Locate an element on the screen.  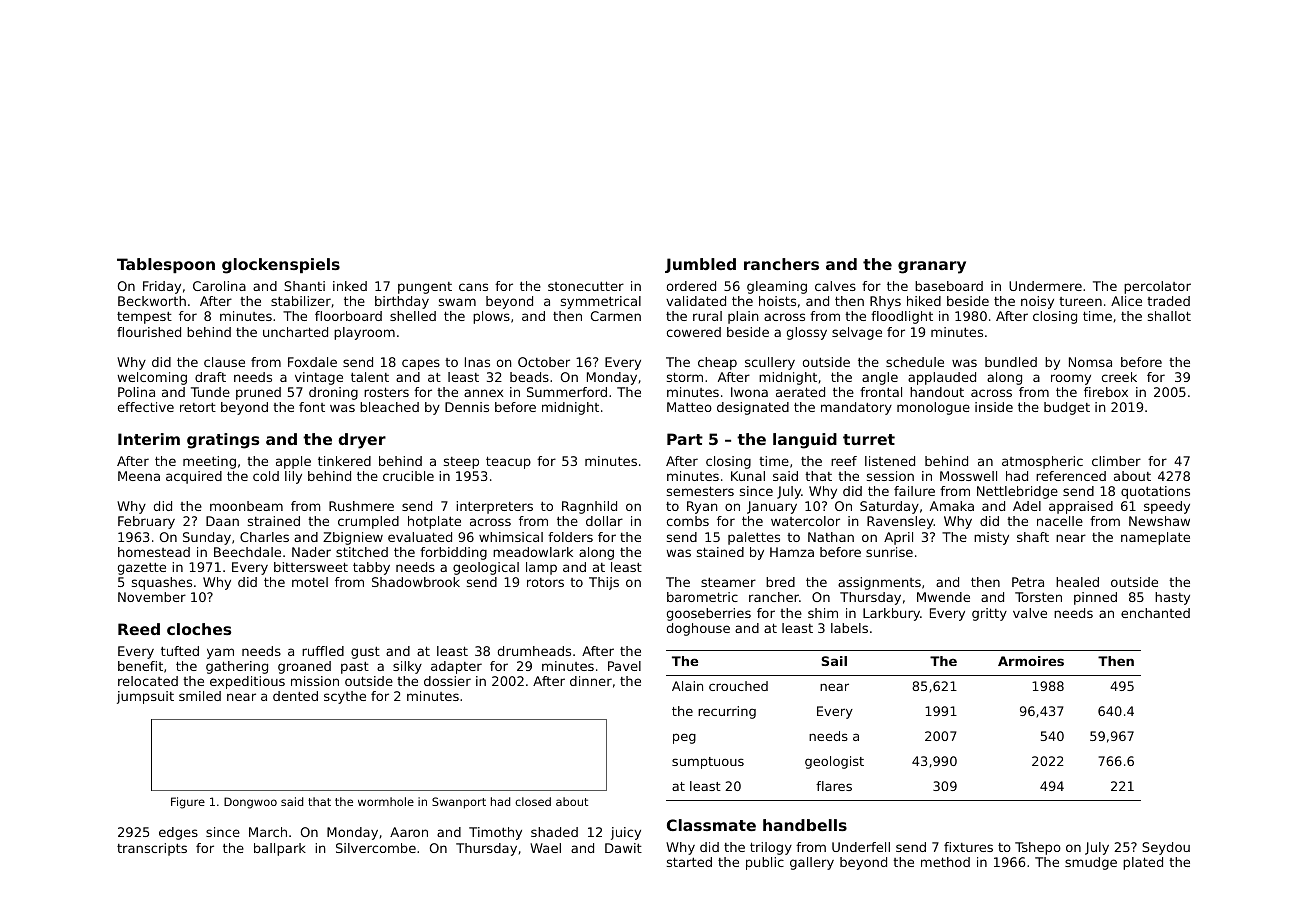
Carolina is located at coordinates (219, 286).
